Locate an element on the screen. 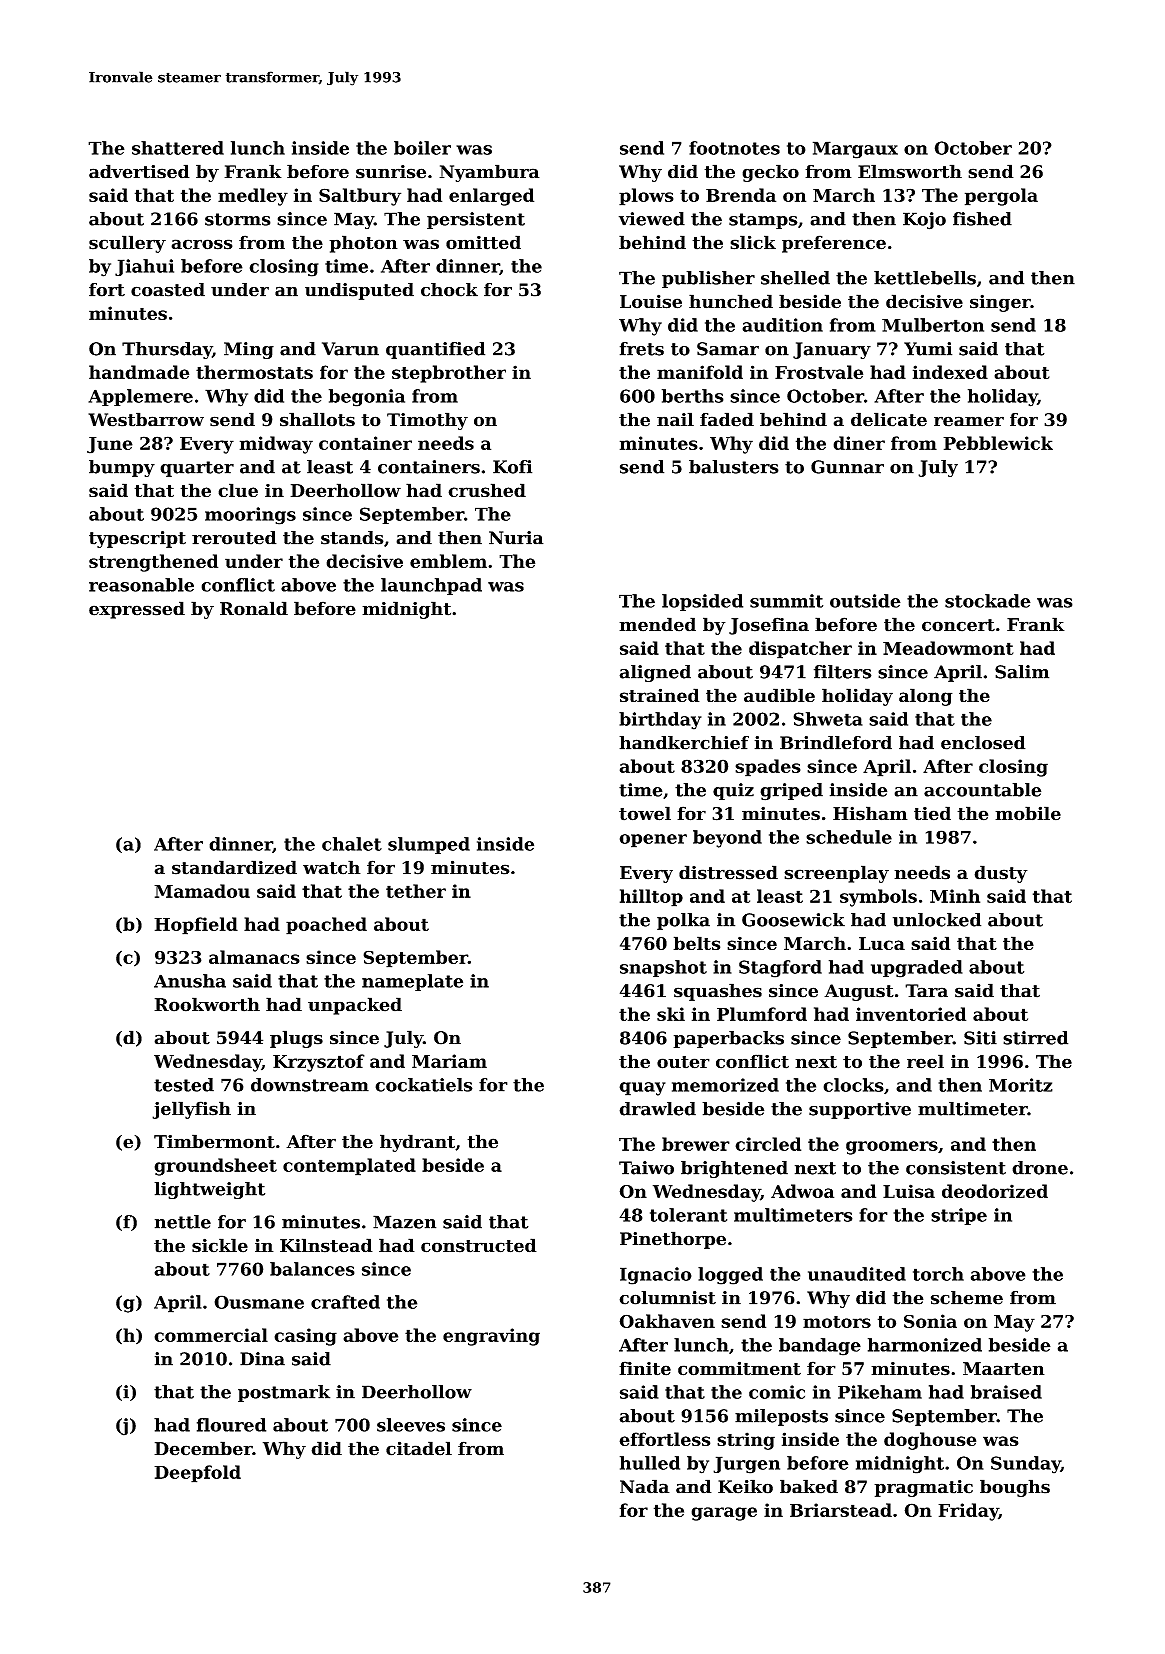 The width and height of the screenshot is (1165, 1654). garage is located at coordinates (724, 1514).
